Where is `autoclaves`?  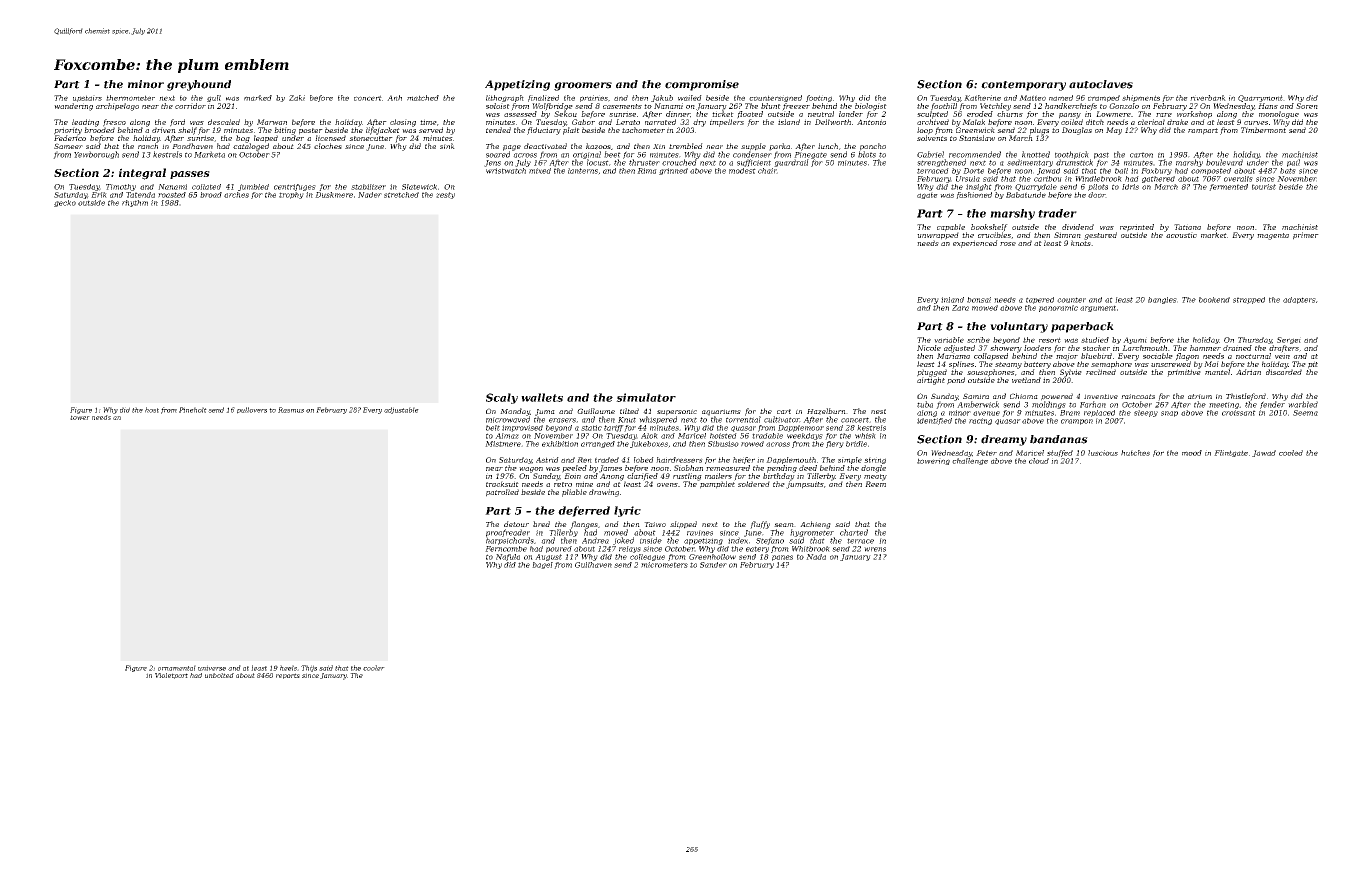 autoclaves is located at coordinates (1101, 84).
